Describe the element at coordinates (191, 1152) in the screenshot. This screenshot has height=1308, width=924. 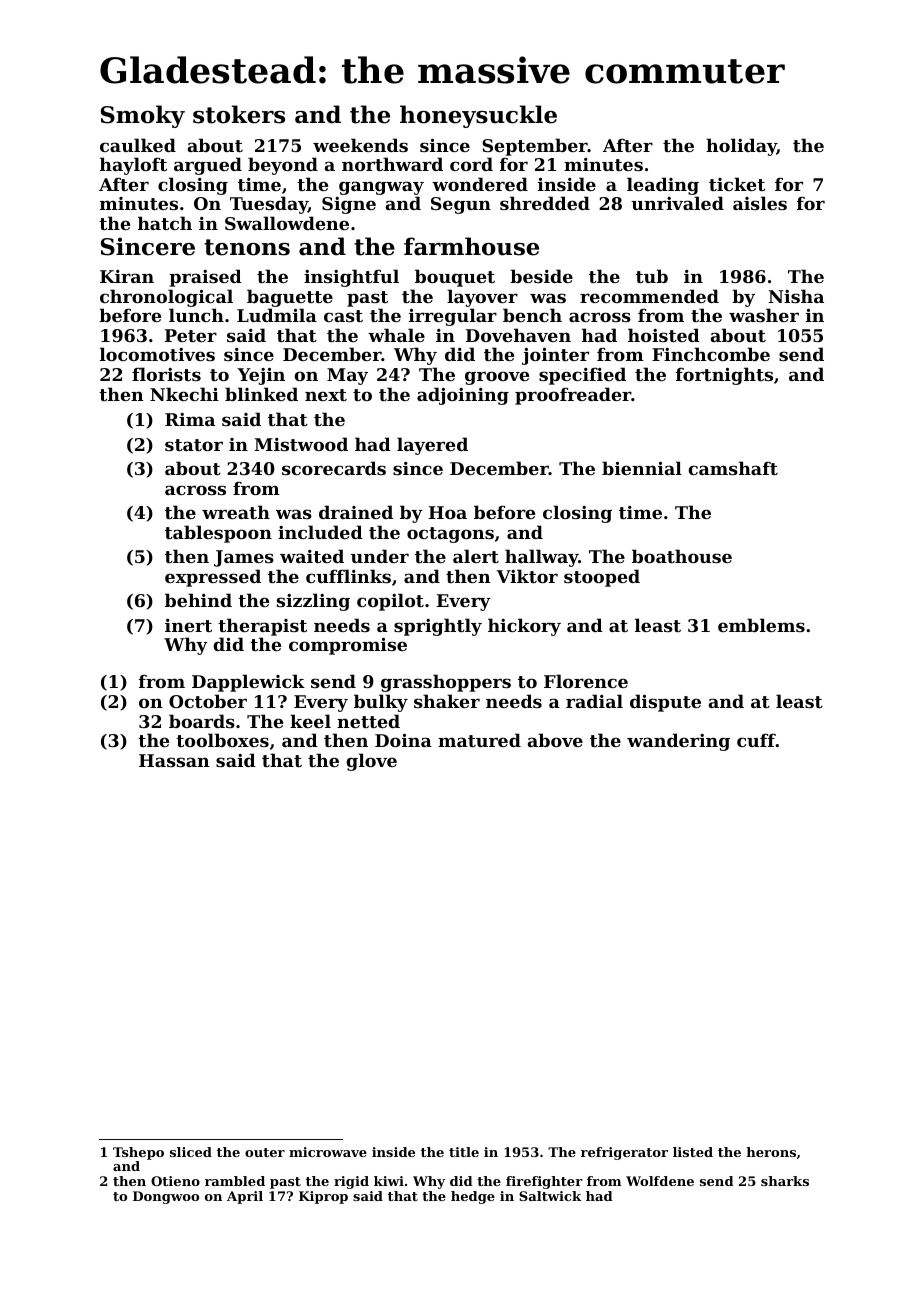
I see `sliced` at that location.
